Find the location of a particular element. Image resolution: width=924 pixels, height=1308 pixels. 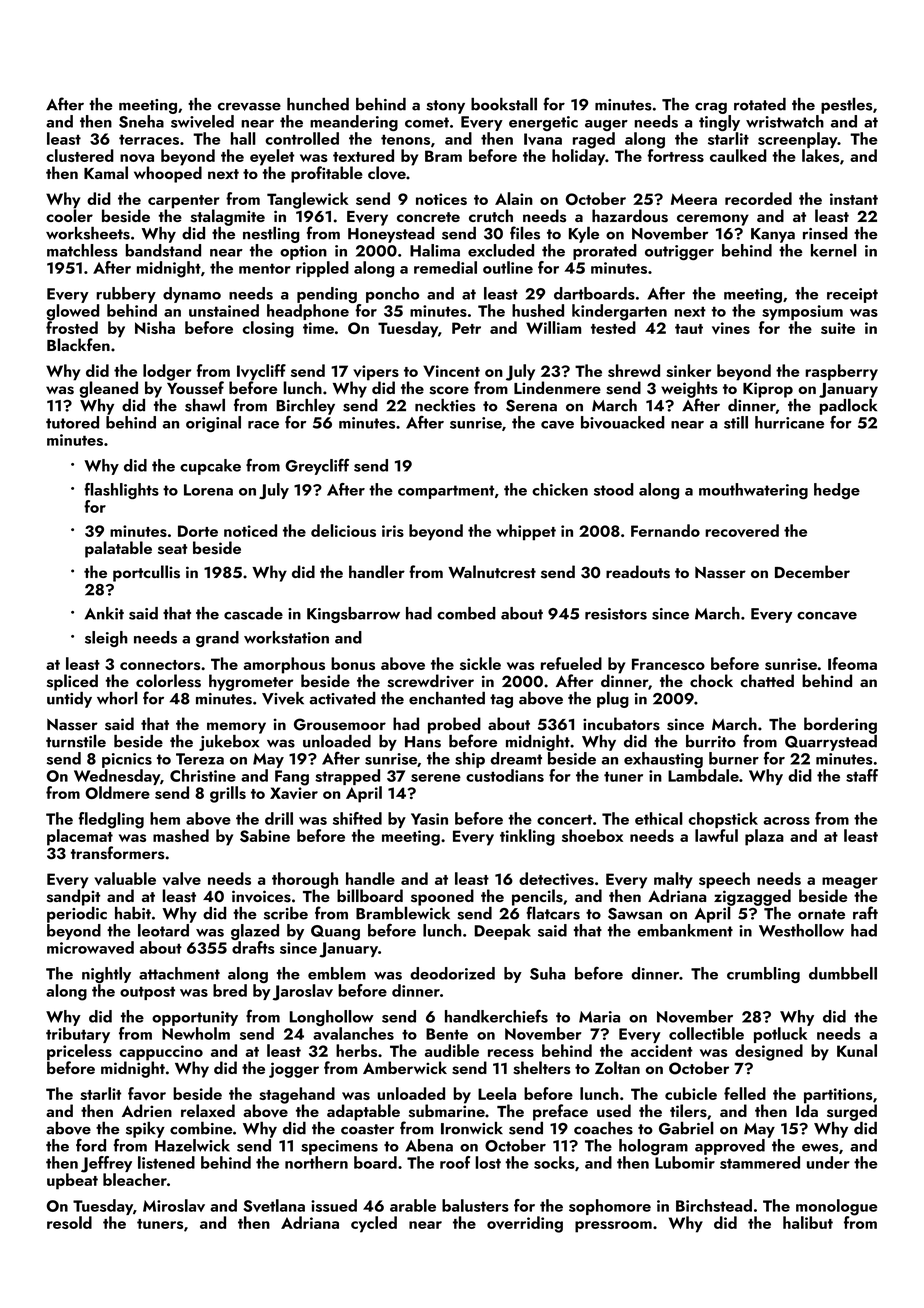

lakes is located at coordinates (820, 155).
